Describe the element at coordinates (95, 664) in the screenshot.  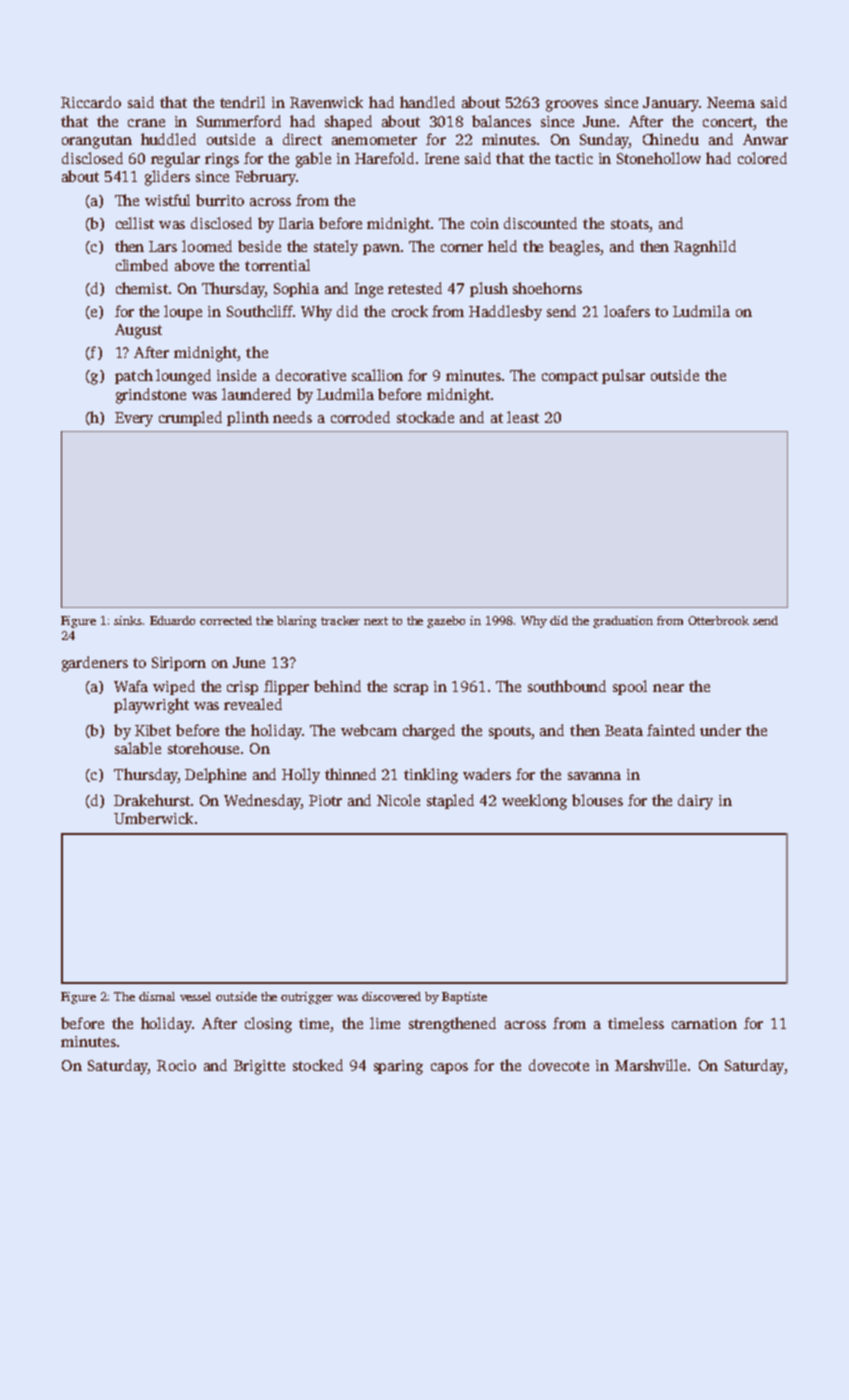
I see `gardeners` at that location.
